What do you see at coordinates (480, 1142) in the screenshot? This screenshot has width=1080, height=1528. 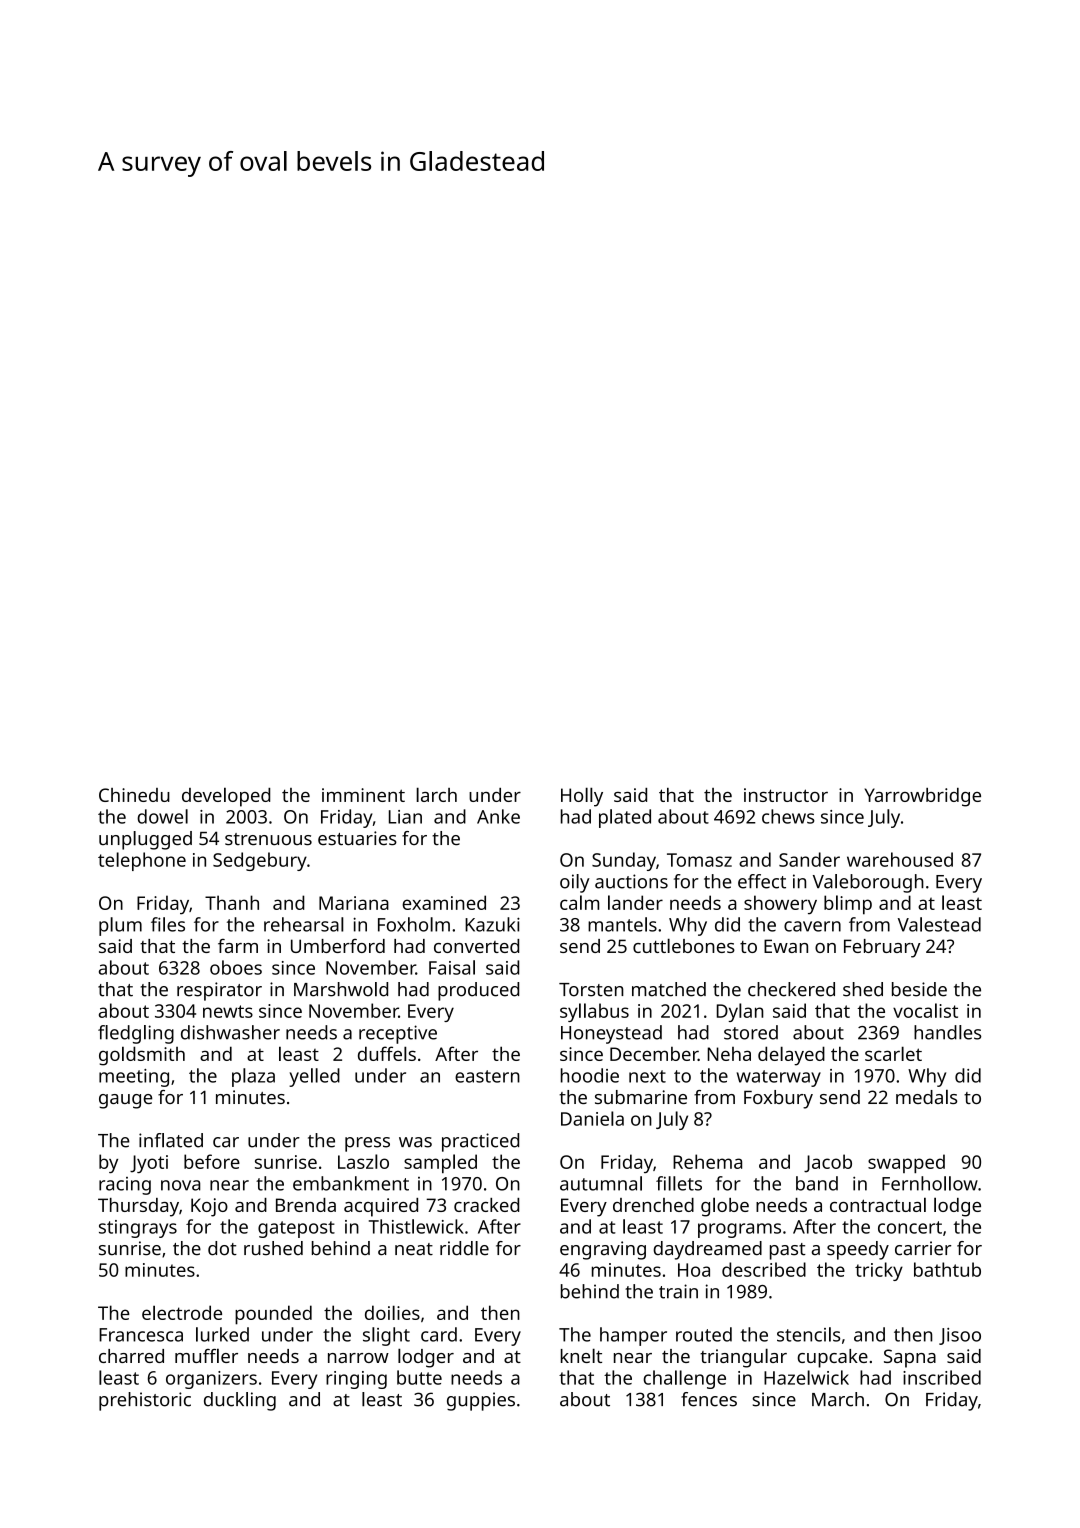 I see `practiced` at bounding box center [480, 1142].
